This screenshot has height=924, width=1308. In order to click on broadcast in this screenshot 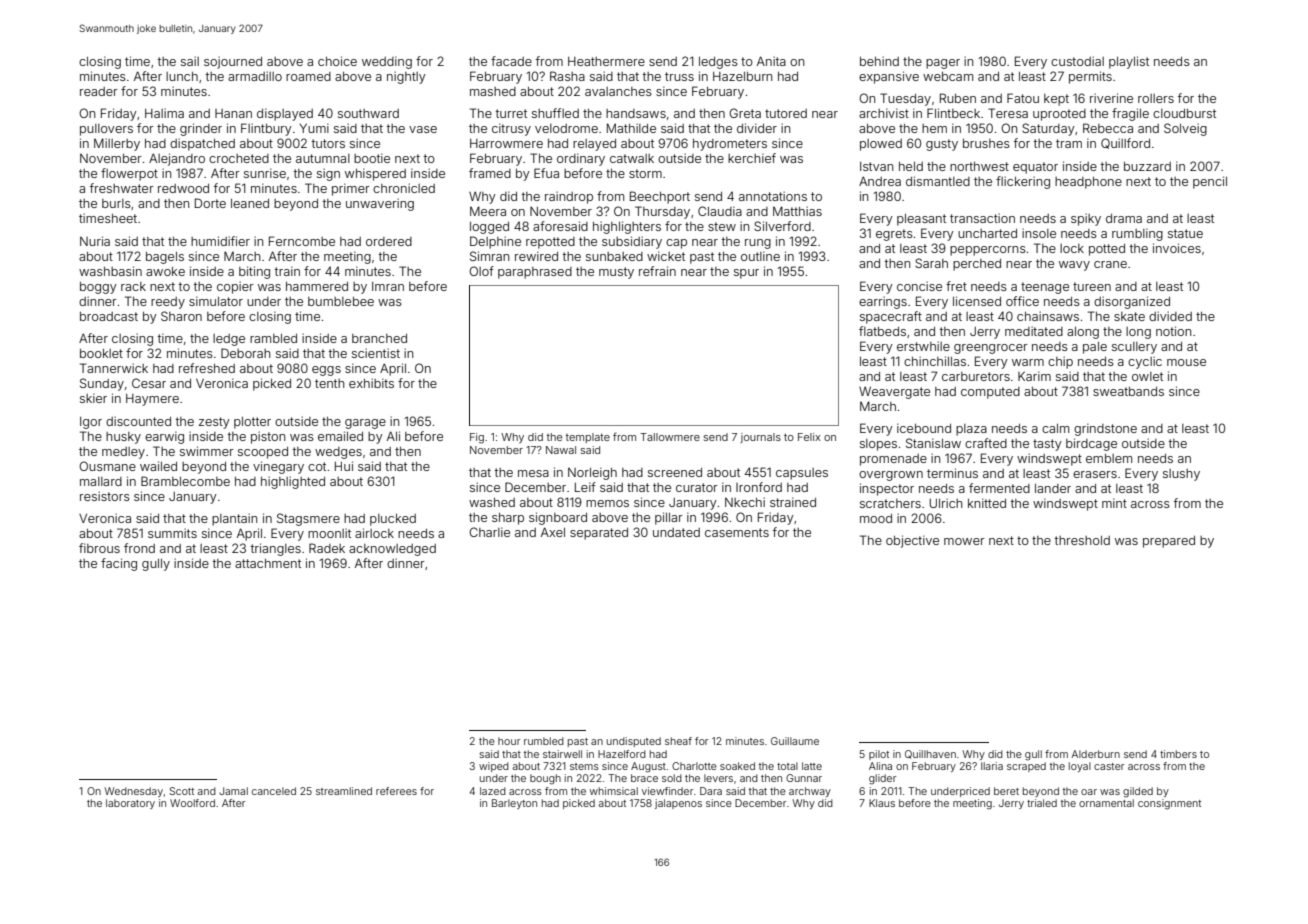, I will do `click(109, 316)`.
